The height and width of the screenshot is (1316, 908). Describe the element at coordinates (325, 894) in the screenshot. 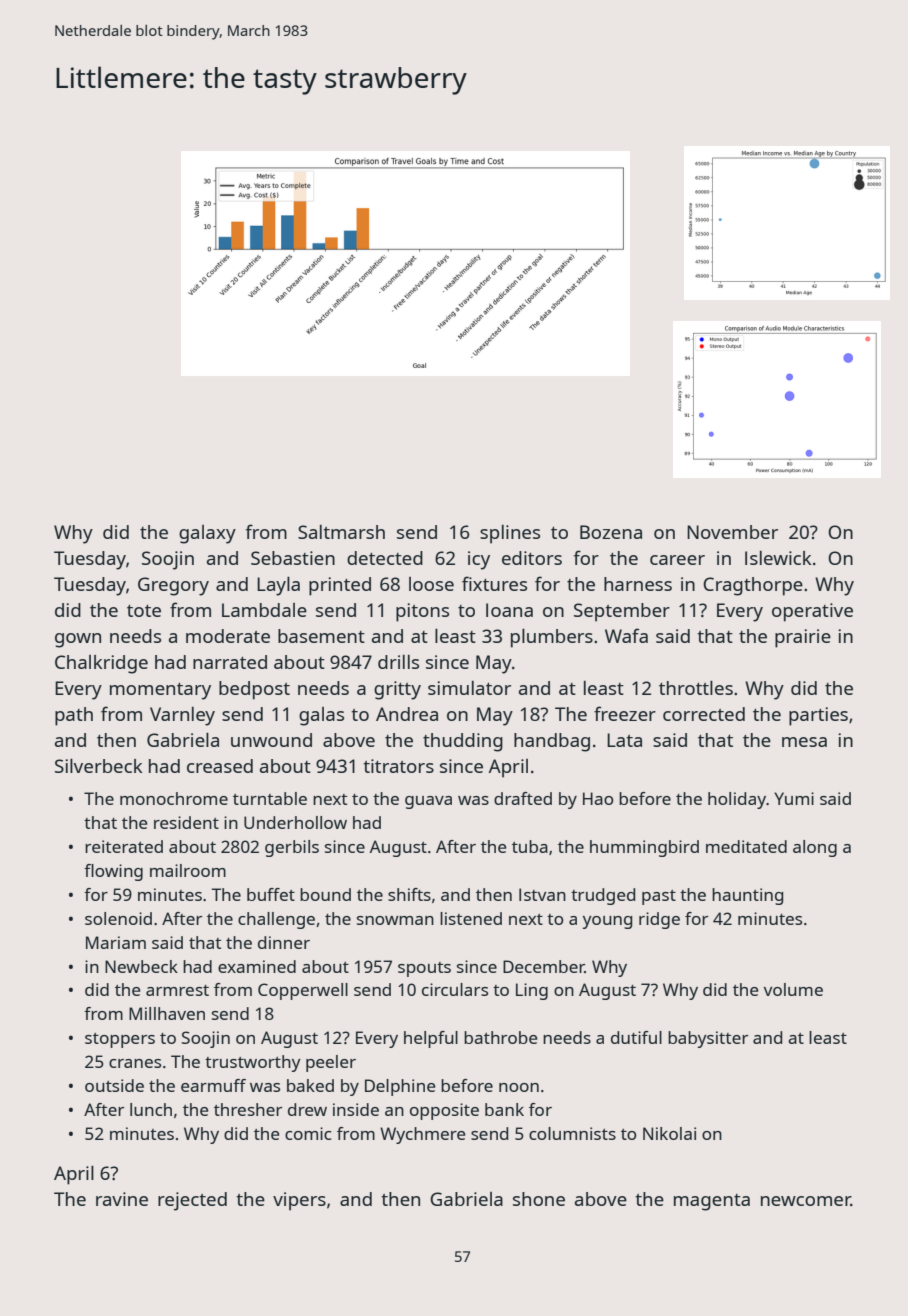

I see `bound` at that location.
